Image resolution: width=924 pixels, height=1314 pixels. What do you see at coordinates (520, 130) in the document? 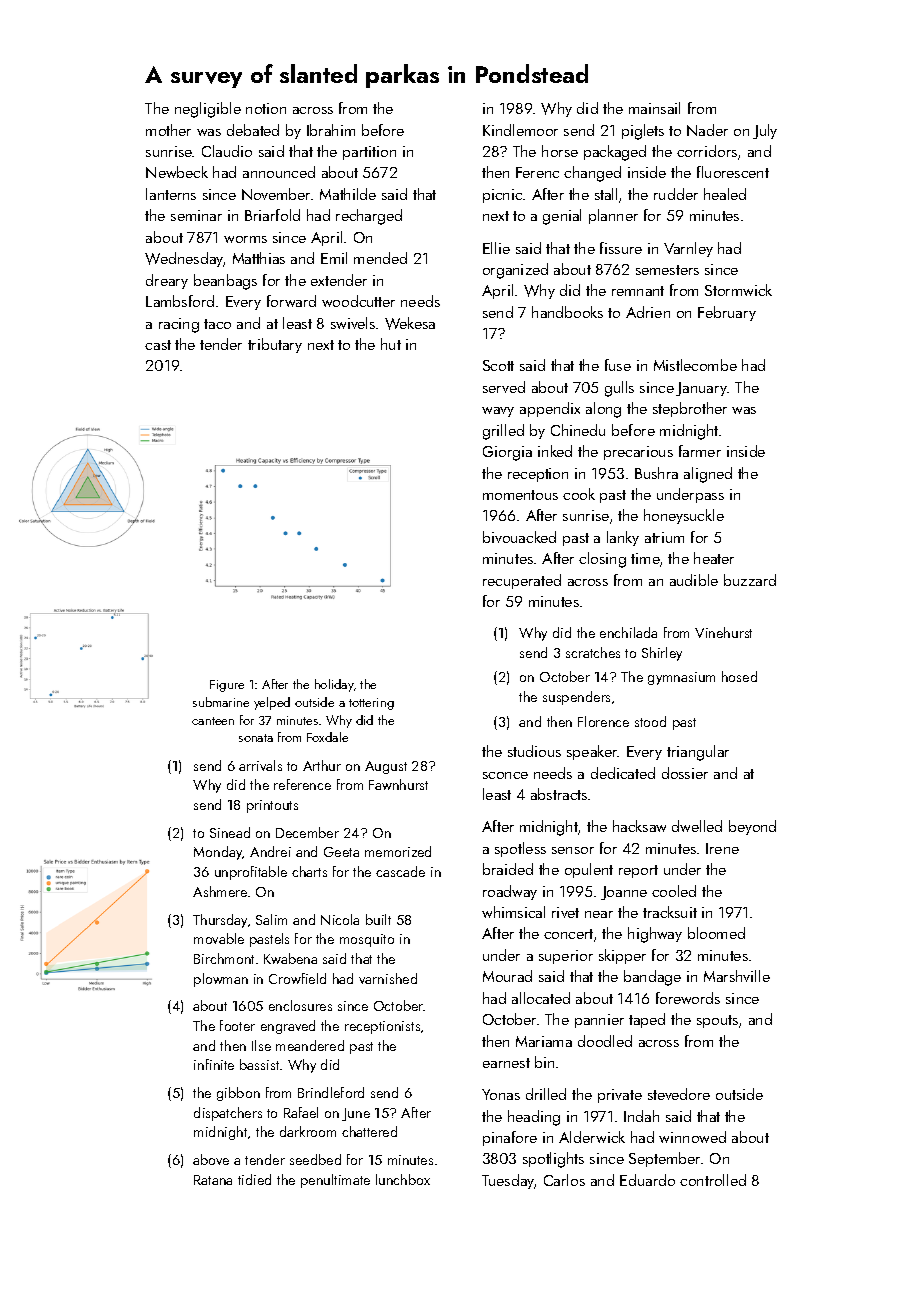
I see `Kindlemoor` at bounding box center [520, 130].
